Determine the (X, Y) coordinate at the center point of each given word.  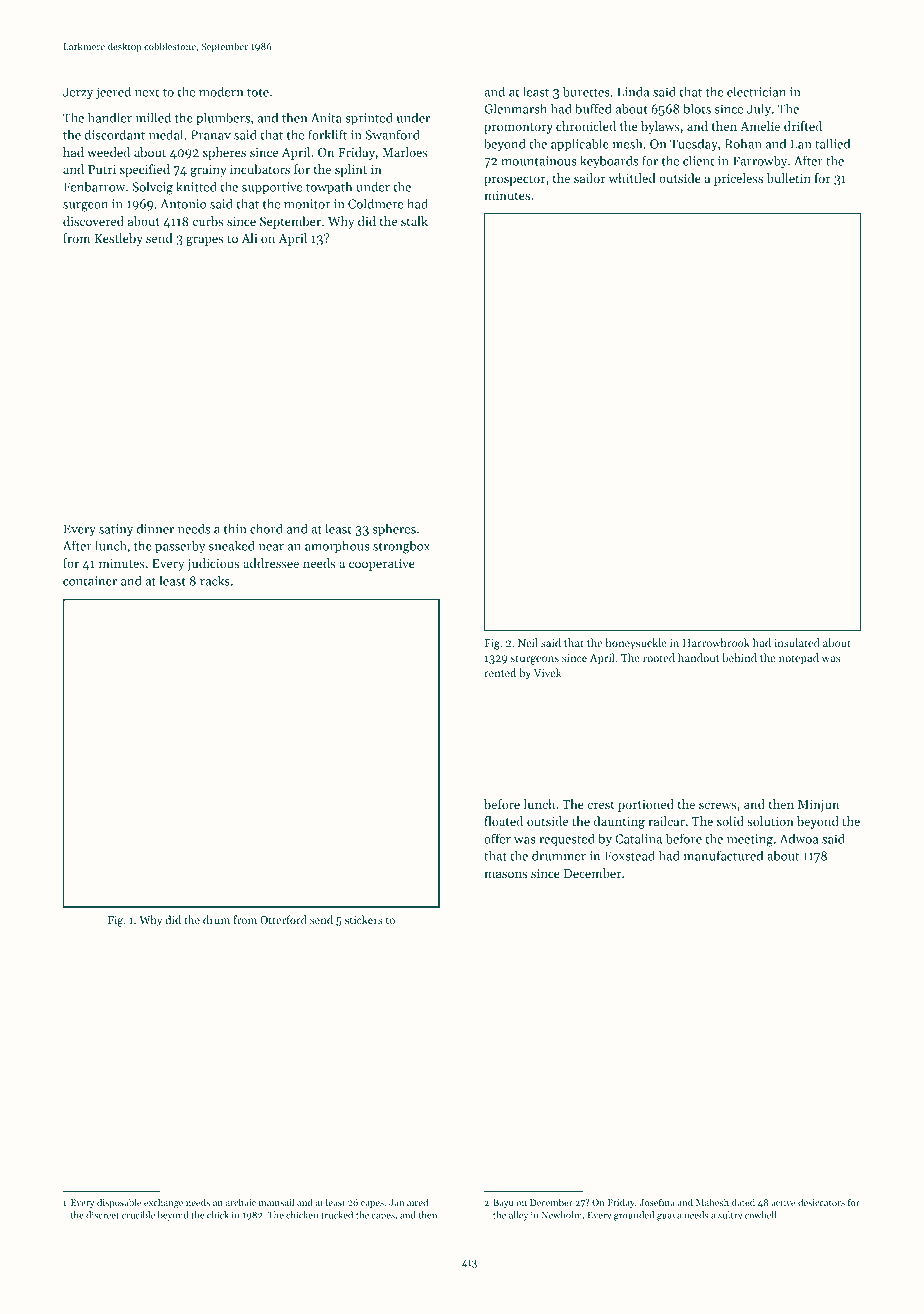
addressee (271, 563)
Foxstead (629, 855)
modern (221, 91)
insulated (797, 642)
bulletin (789, 178)
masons (505, 874)
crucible (138, 1215)
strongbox (401, 547)
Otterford (283, 919)
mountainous (539, 161)
